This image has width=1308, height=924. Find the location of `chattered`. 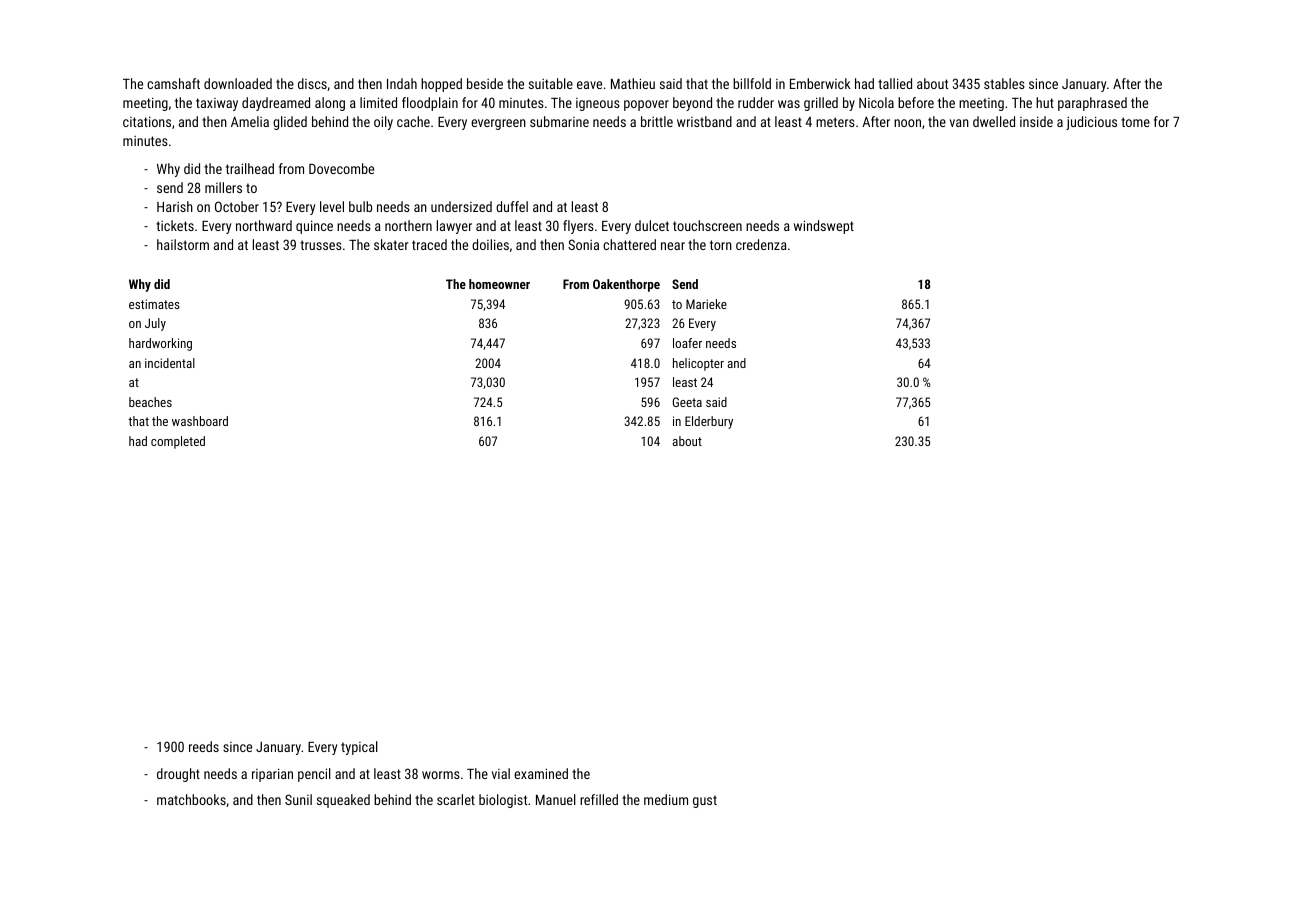

chattered is located at coordinates (629, 244).
